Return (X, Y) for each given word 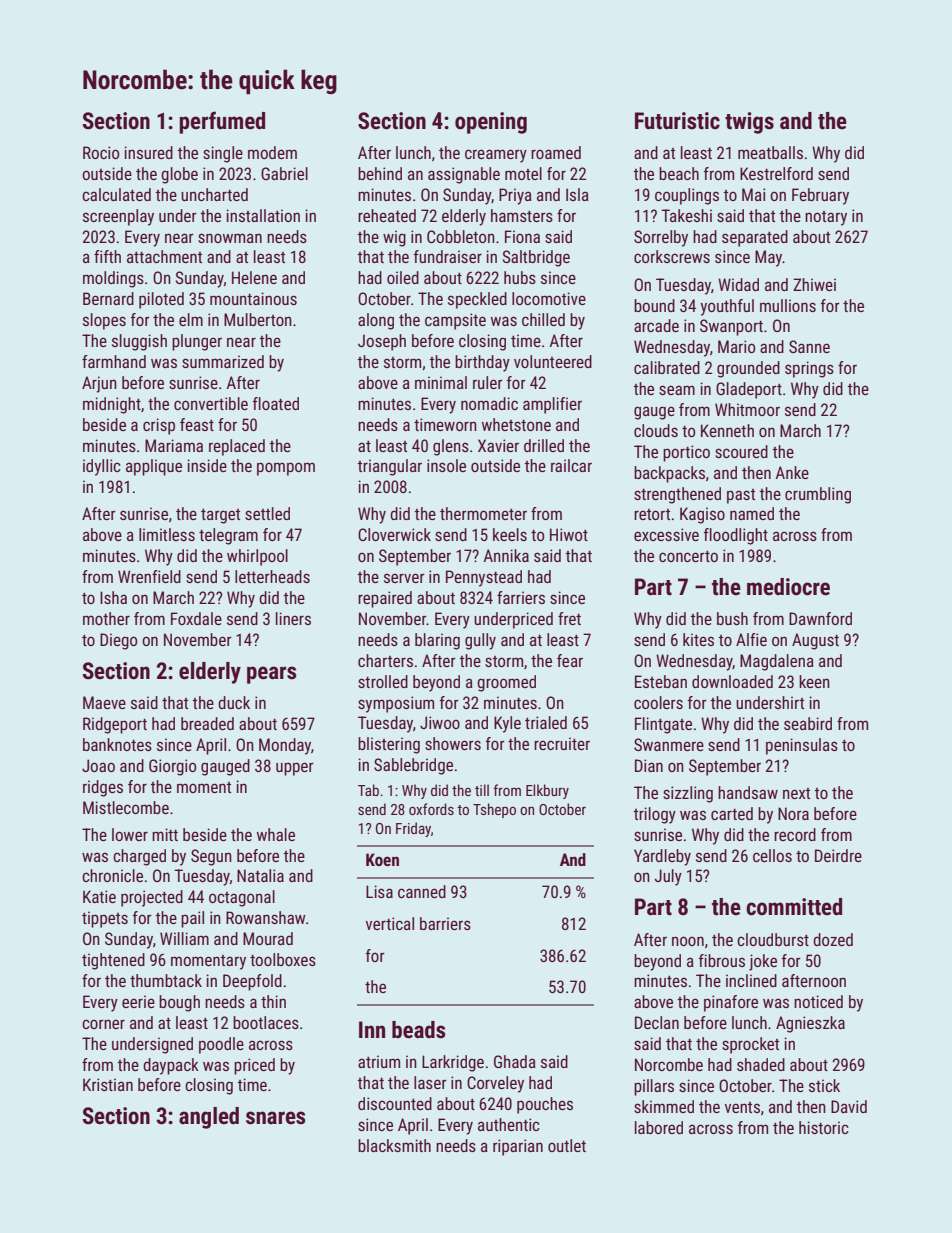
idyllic (102, 467)
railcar (571, 465)
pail (192, 919)
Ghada (515, 1061)
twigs (749, 123)
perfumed (222, 122)
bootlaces (266, 1022)
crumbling (818, 495)
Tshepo (494, 810)
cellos (772, 855)
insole (446, 465)
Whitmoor (747, 409)
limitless (167, 534)
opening (491, 123)
